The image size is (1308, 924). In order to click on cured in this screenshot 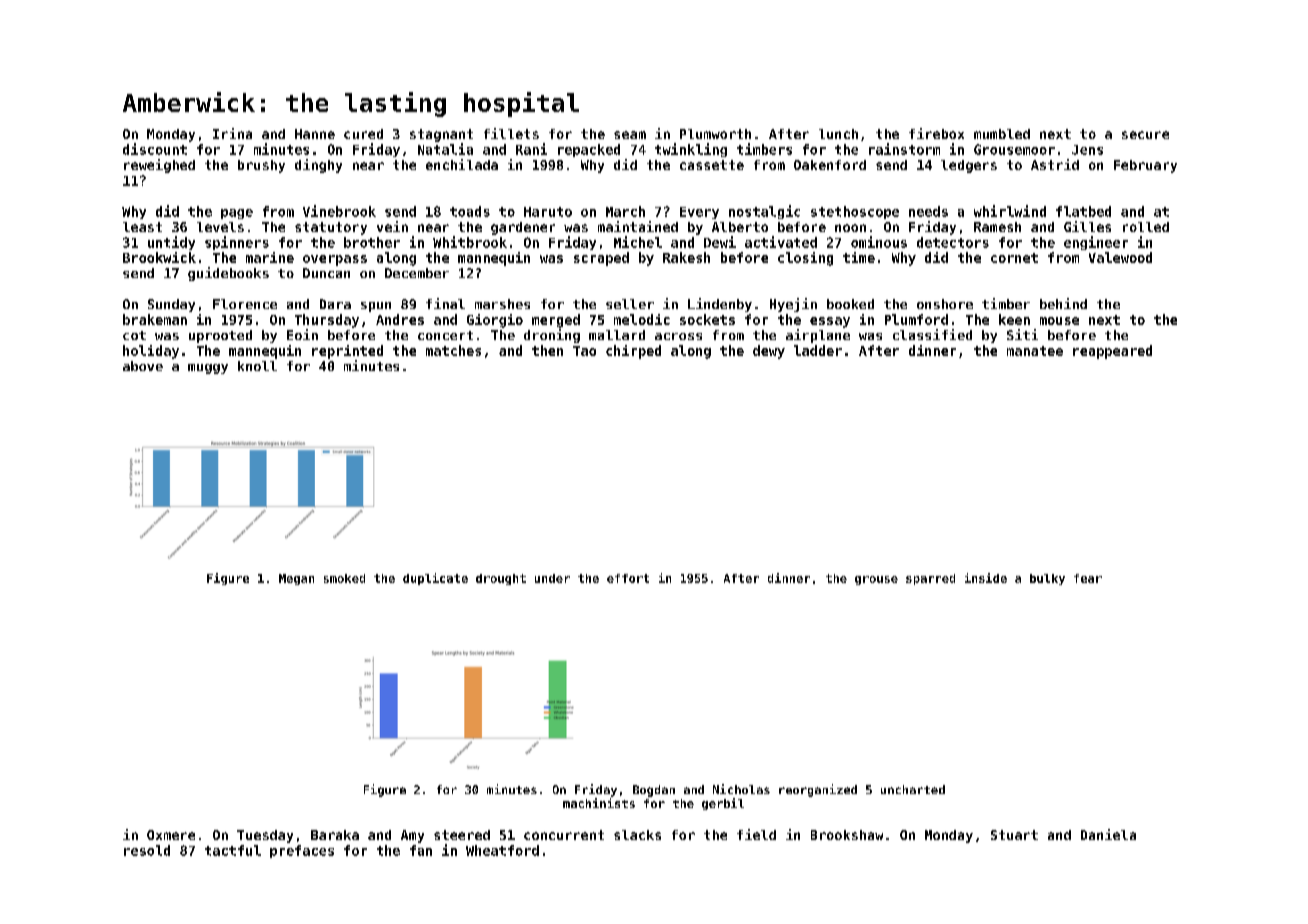, I will do `click(363, 134)`.
